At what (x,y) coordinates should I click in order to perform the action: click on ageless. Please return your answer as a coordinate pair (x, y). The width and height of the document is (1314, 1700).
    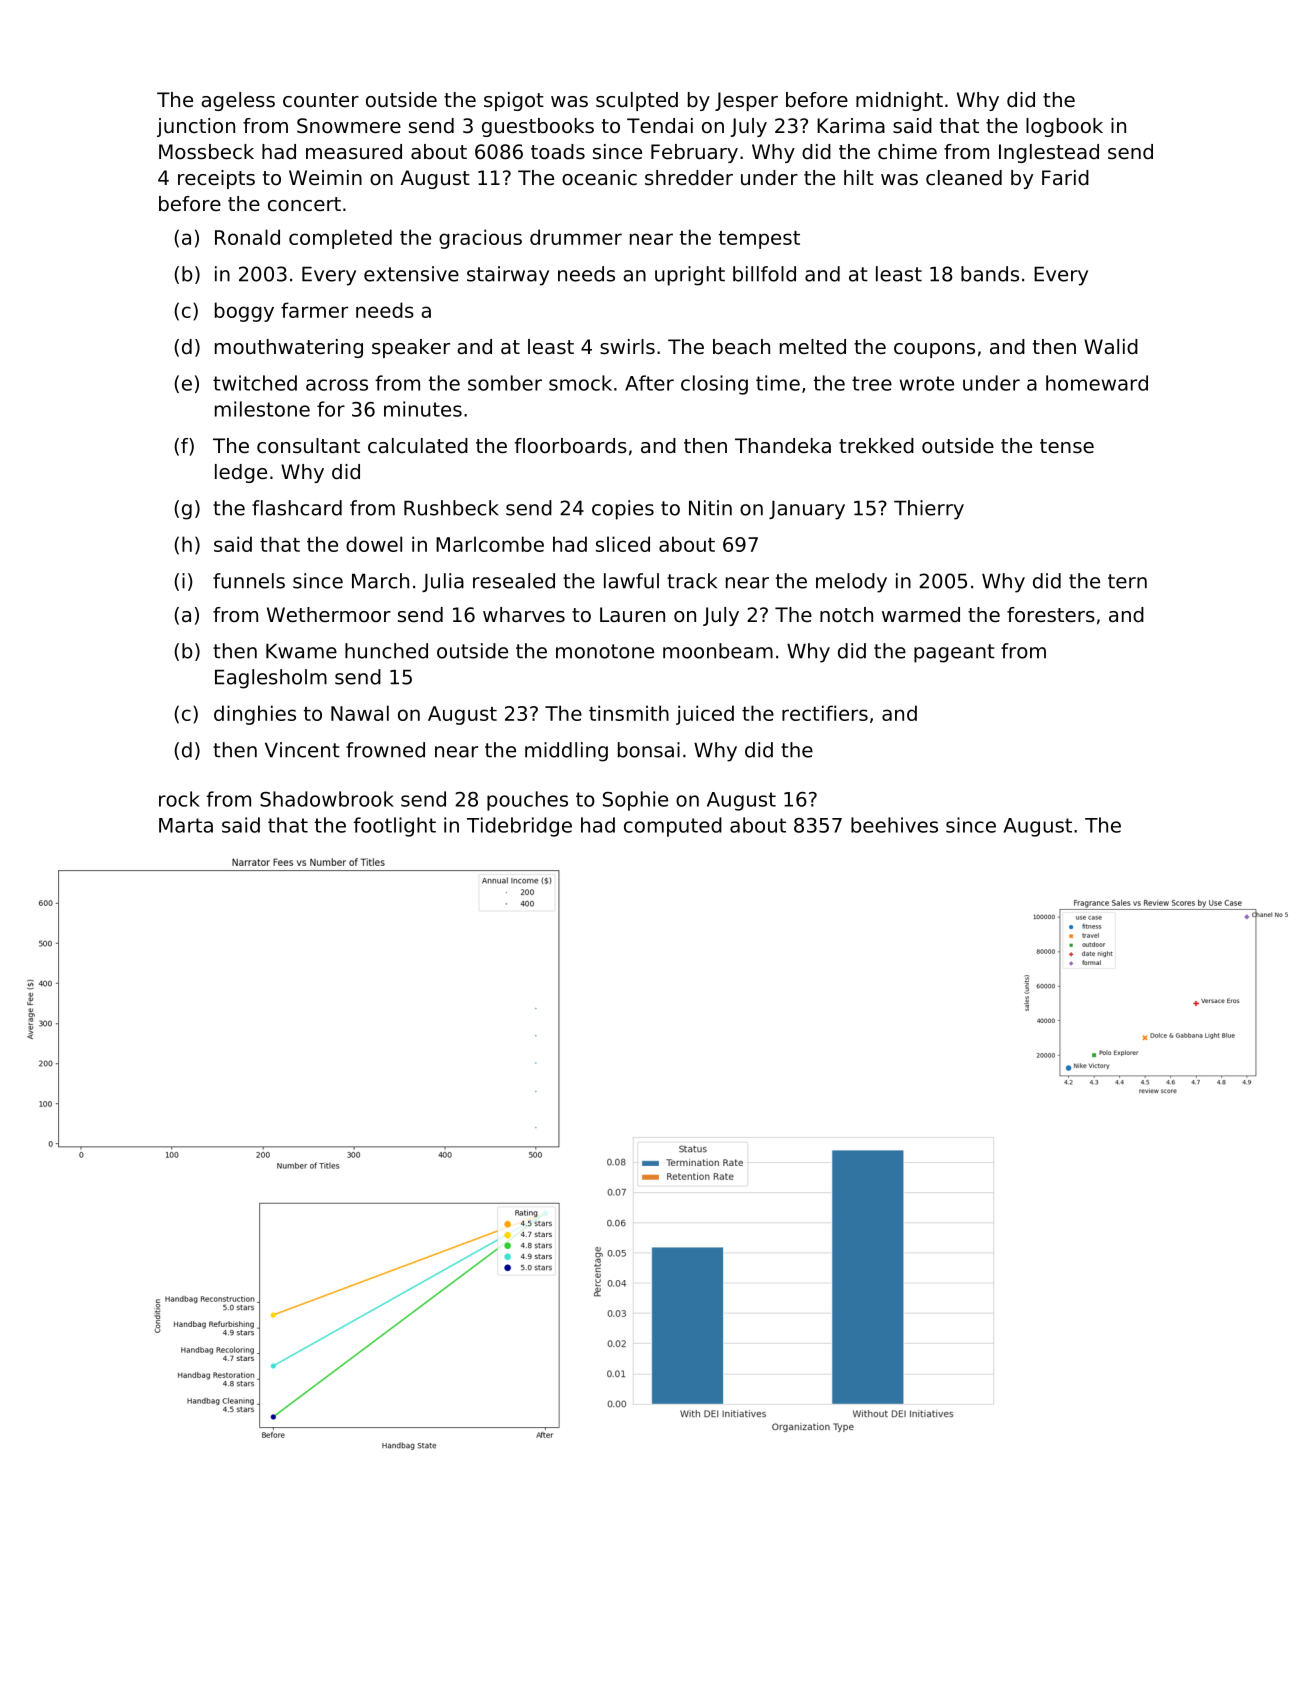
    Looking at the image, I should click on (238, 101).
